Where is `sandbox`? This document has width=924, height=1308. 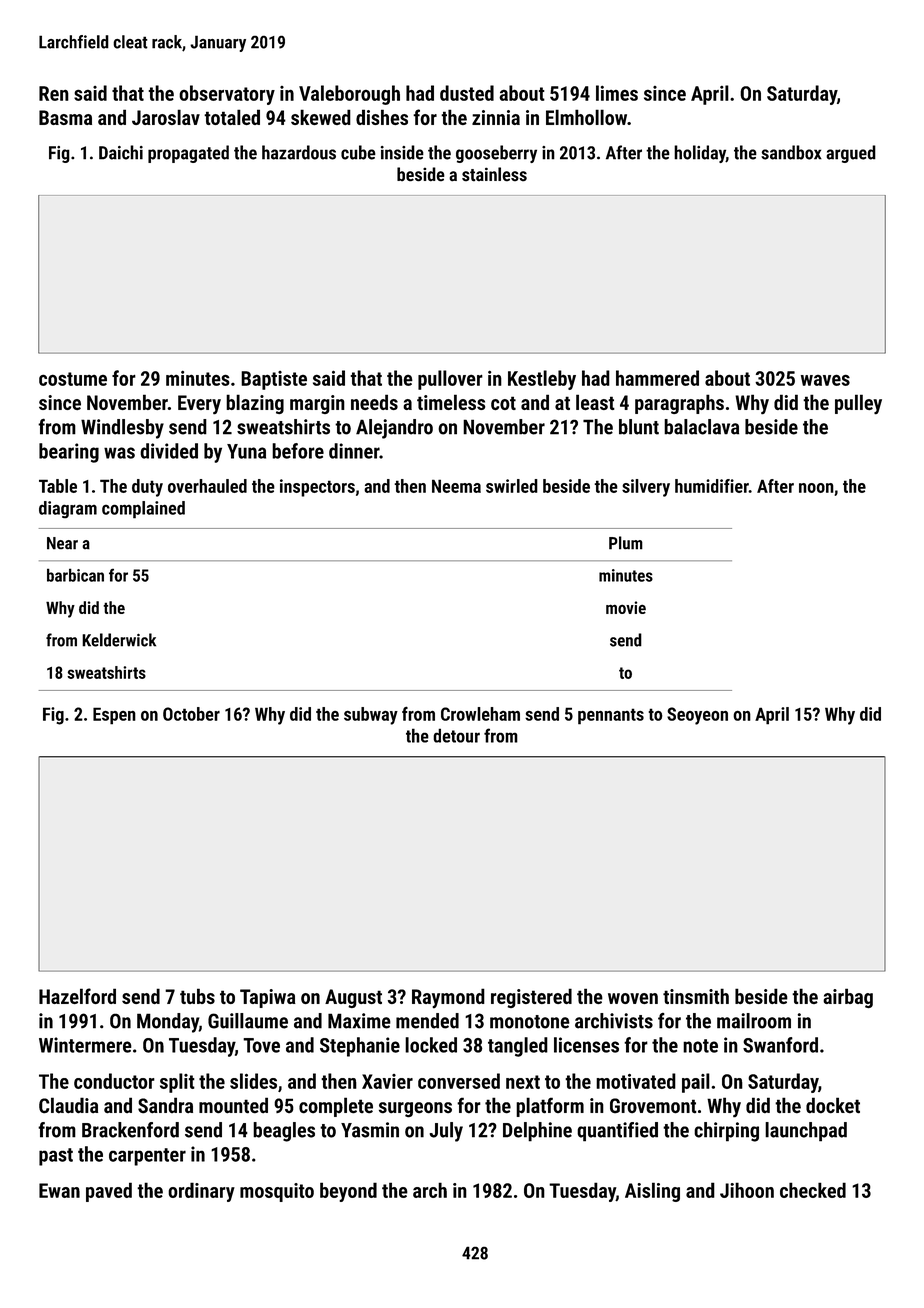
sandbox is located at coordinates (791, 152).
